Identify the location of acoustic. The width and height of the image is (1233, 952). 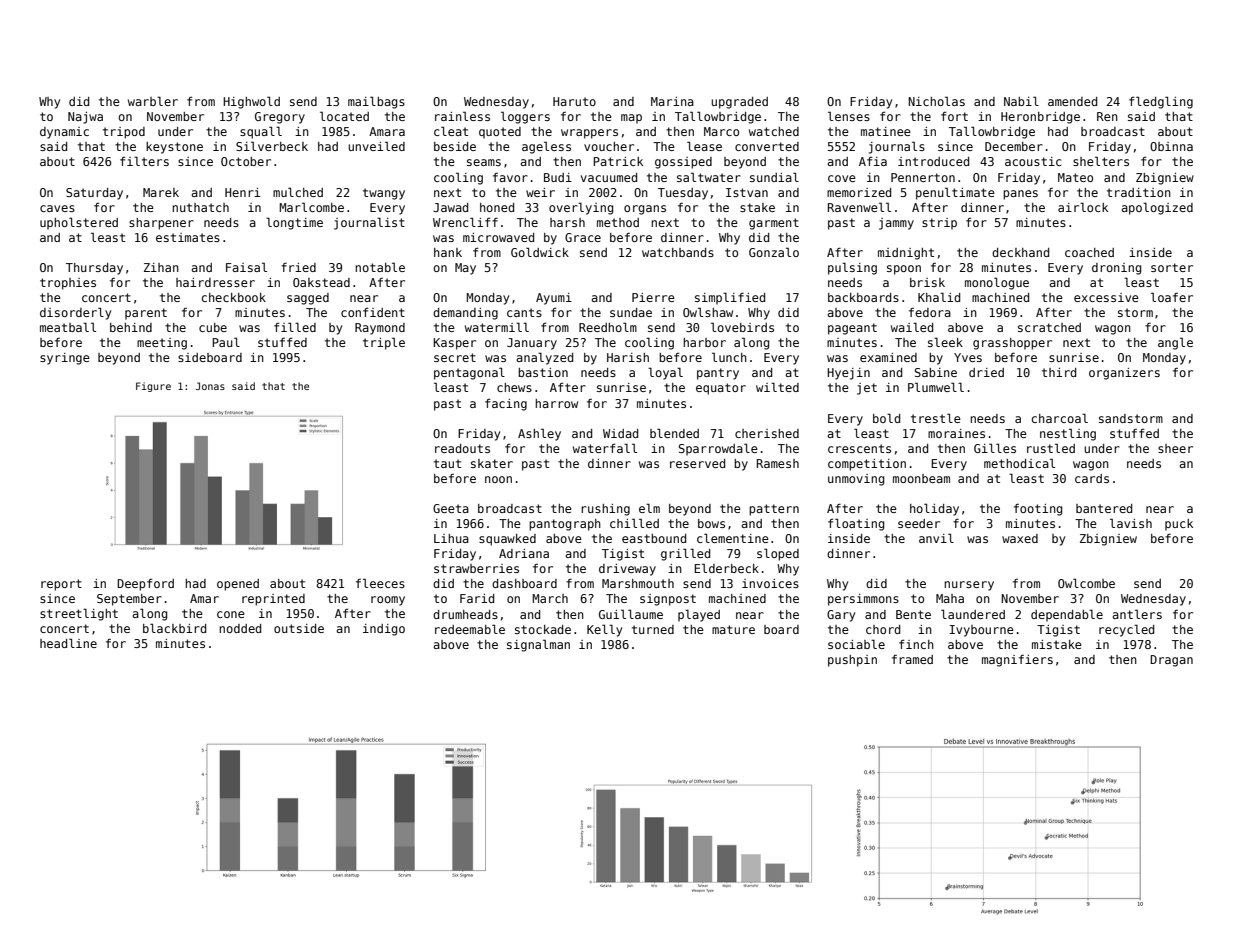
(1033, 161).
